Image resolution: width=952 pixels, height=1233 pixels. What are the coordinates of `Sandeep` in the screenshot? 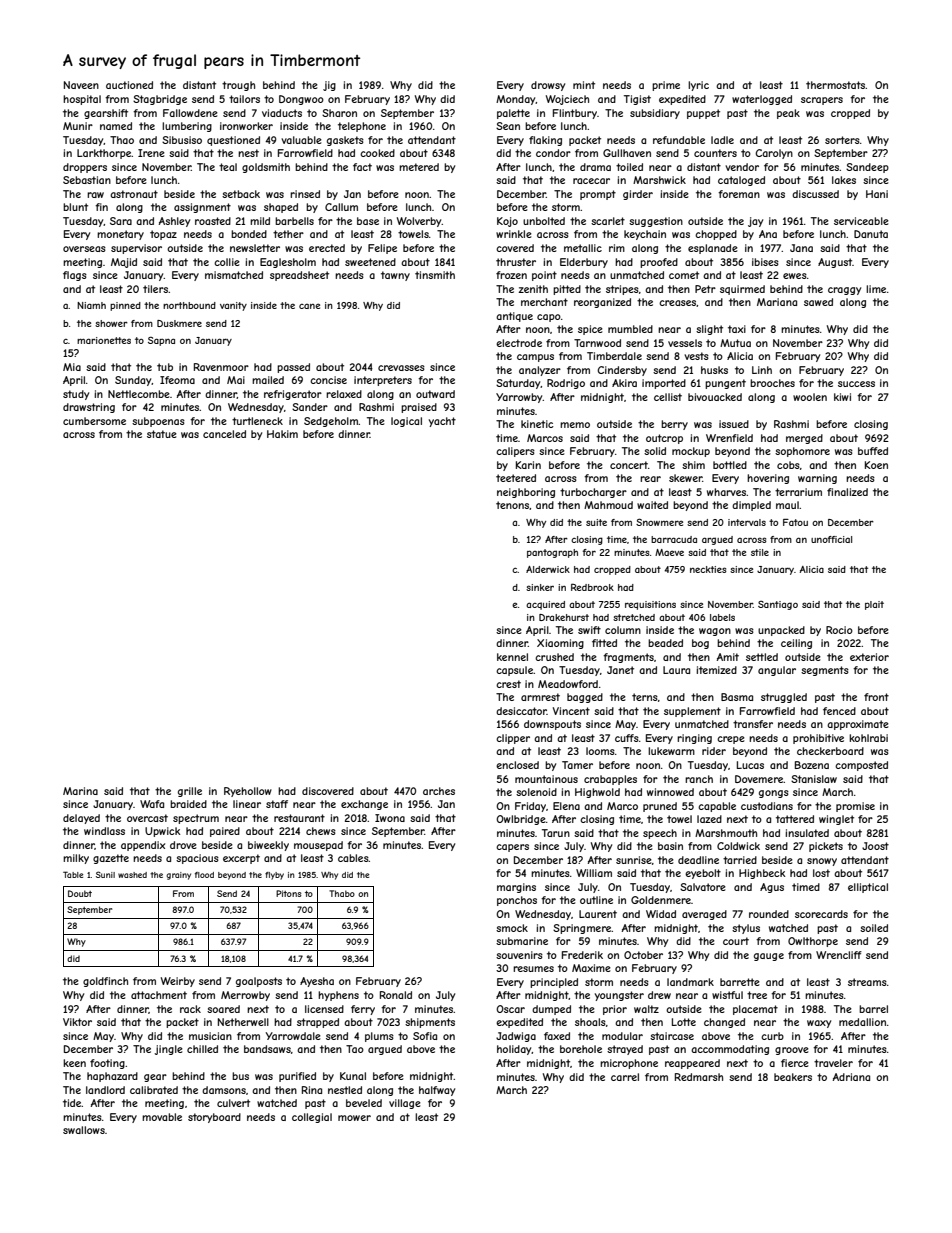 It's located at (867, 168).
